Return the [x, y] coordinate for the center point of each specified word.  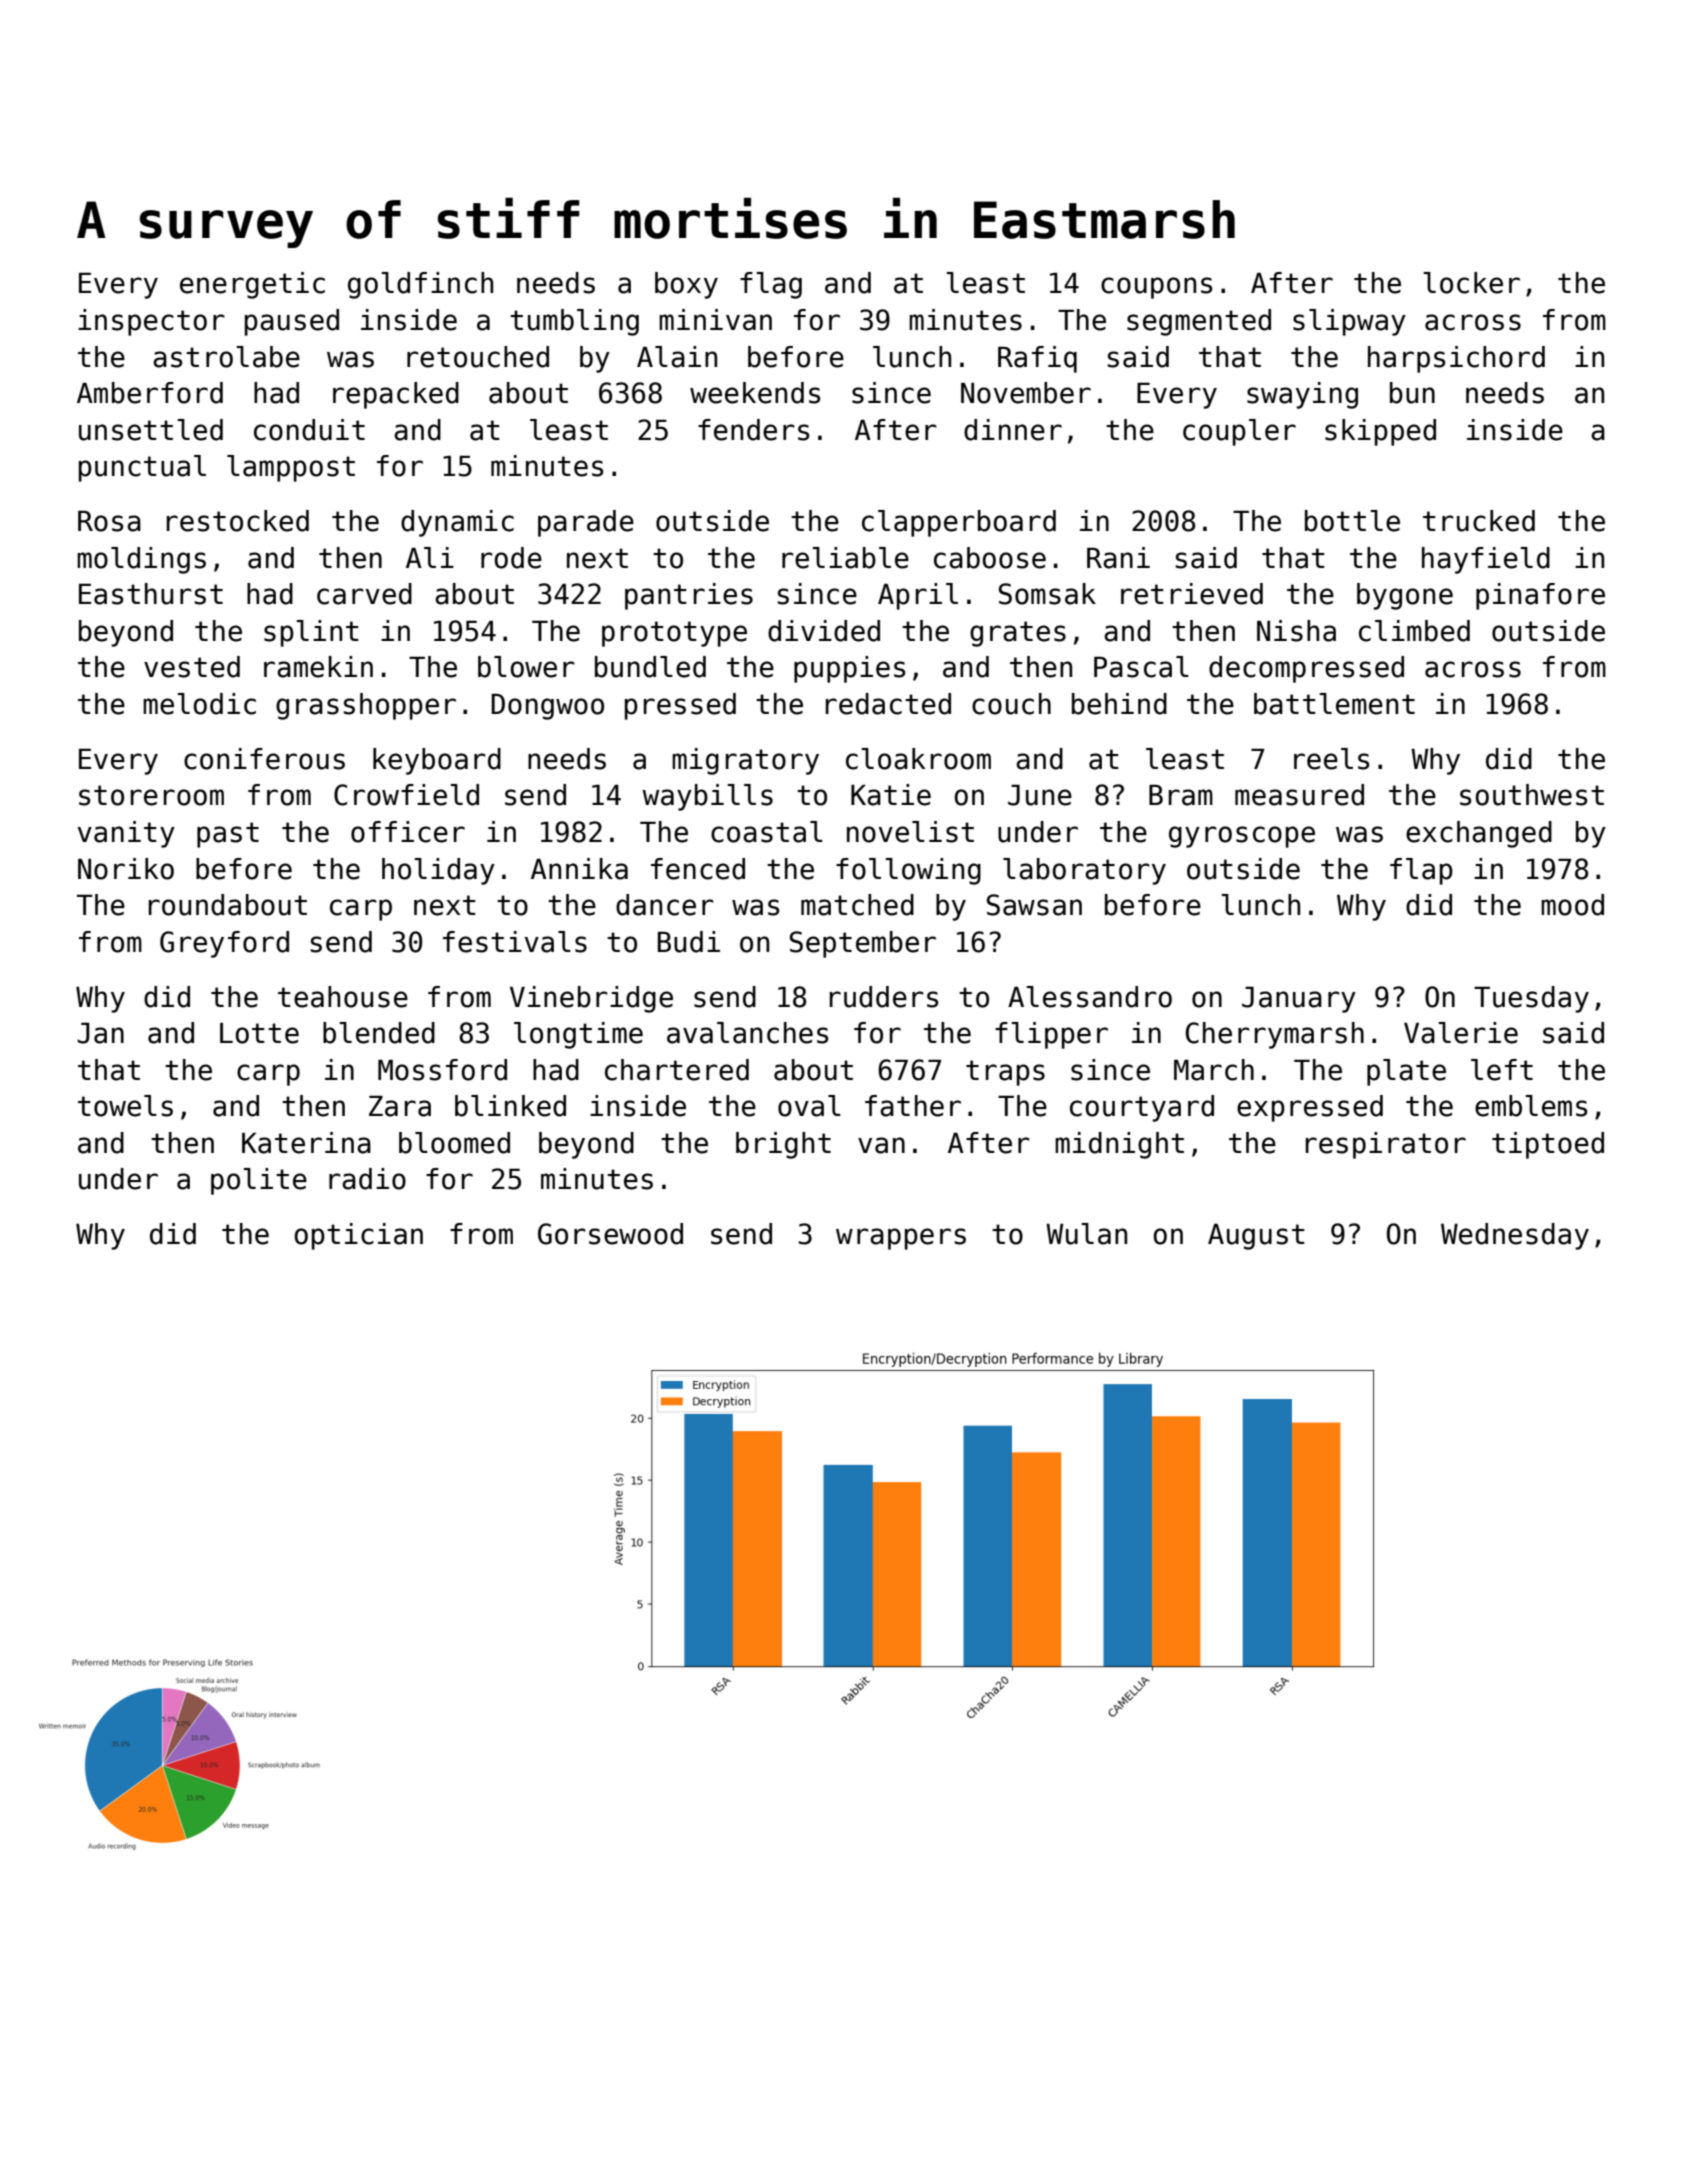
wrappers [901, 1239]
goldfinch [420, 285]
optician [358, 1236]
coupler [1239, 432]
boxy [686, 285]
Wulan [1086, 1234]
